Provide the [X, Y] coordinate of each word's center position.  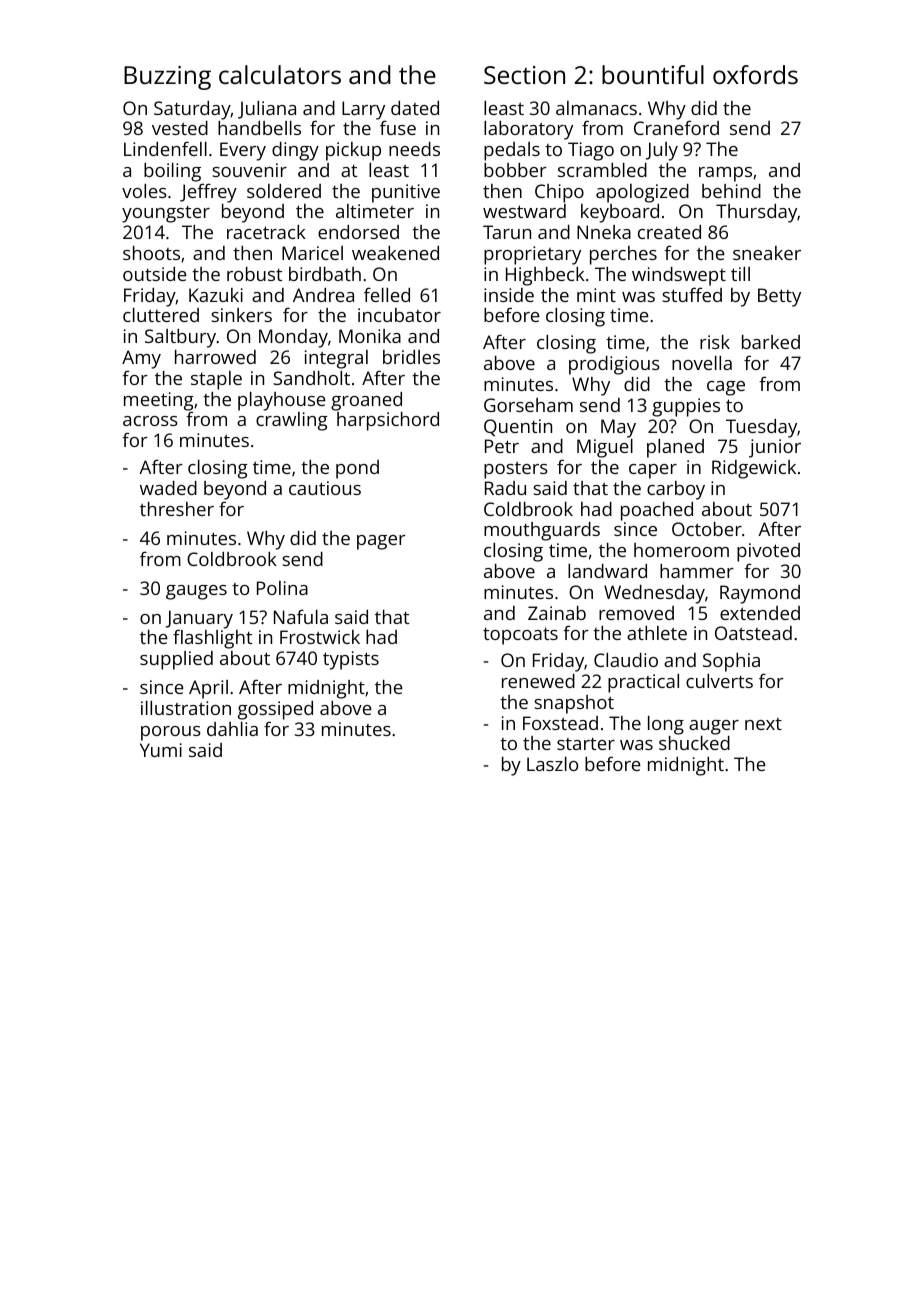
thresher [177, 509]
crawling [292, 421]
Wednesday [654, 594]
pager [381, 542]
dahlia [232, 729]
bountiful [653, 74]
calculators [280, 74]
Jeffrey [208, 193]
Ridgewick [754, 469]
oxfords [755, 74]
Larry [363, 111]
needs [414, 149]
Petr [502, 446]
